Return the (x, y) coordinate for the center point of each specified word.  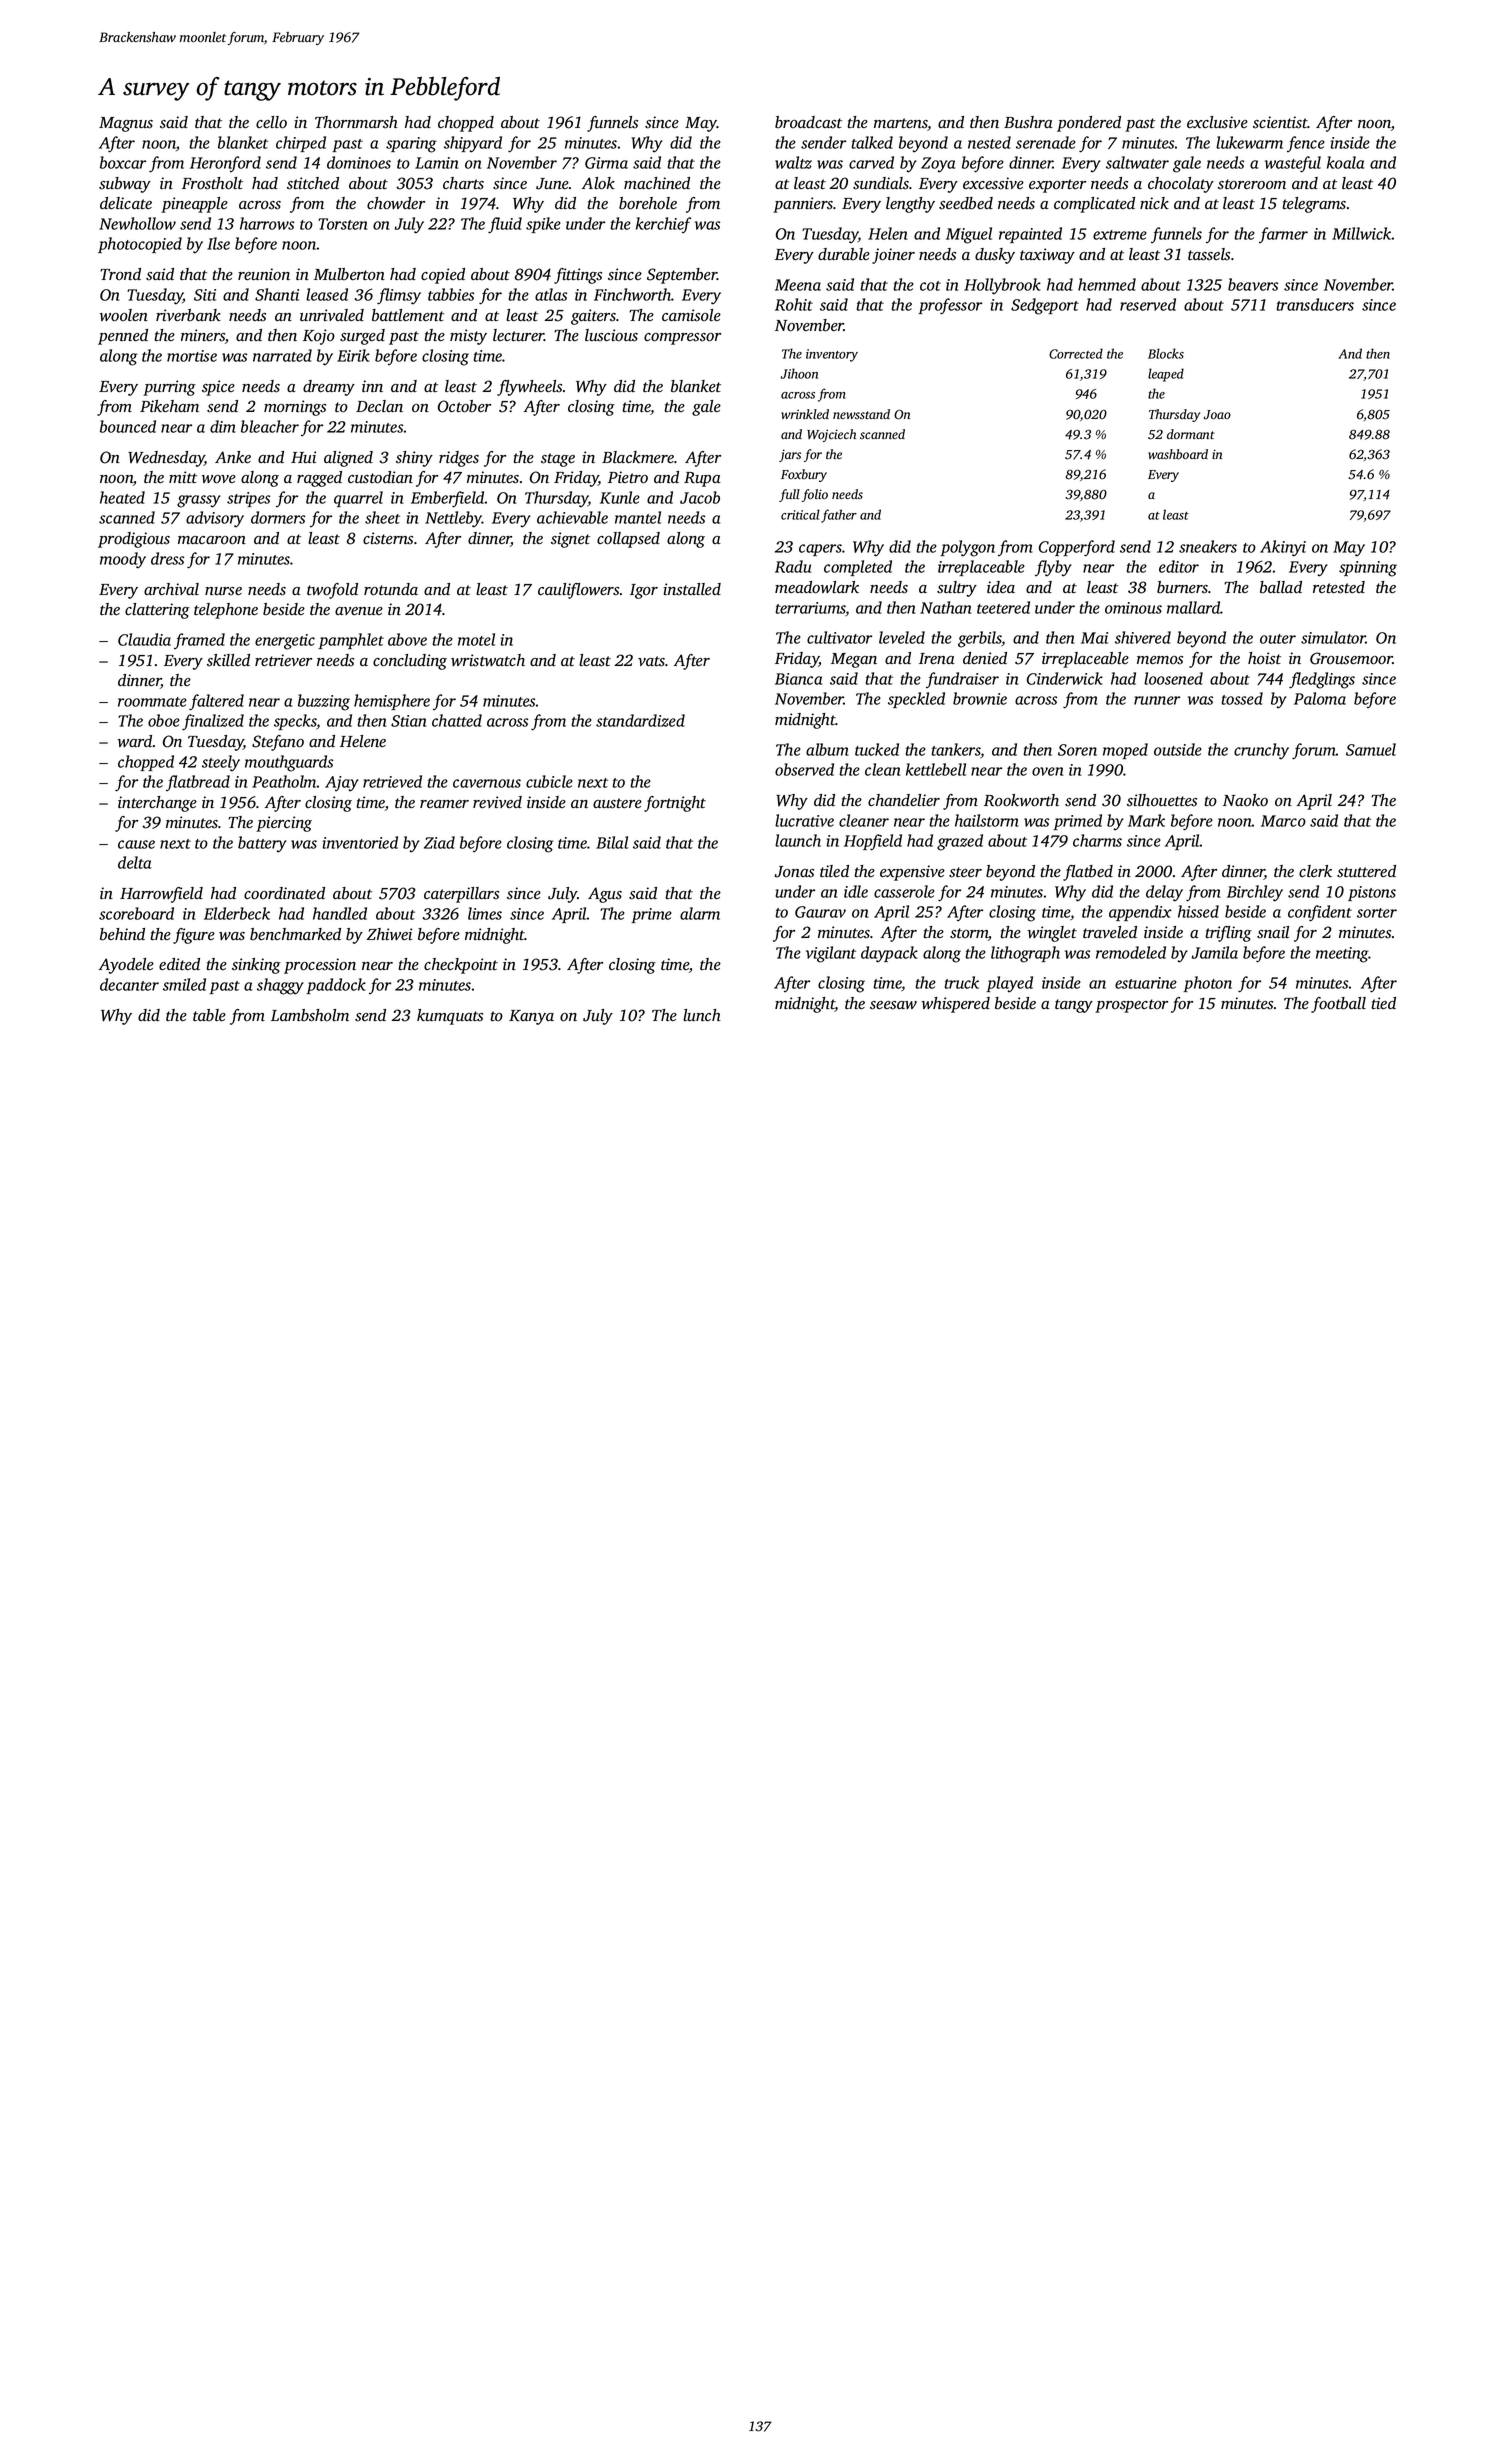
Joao (1217, 415)
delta (134, 862)
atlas (551, 294)
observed (804, 769)
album (827, 749)
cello (271, 122)
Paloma (1320, 698)
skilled (228, 660)
